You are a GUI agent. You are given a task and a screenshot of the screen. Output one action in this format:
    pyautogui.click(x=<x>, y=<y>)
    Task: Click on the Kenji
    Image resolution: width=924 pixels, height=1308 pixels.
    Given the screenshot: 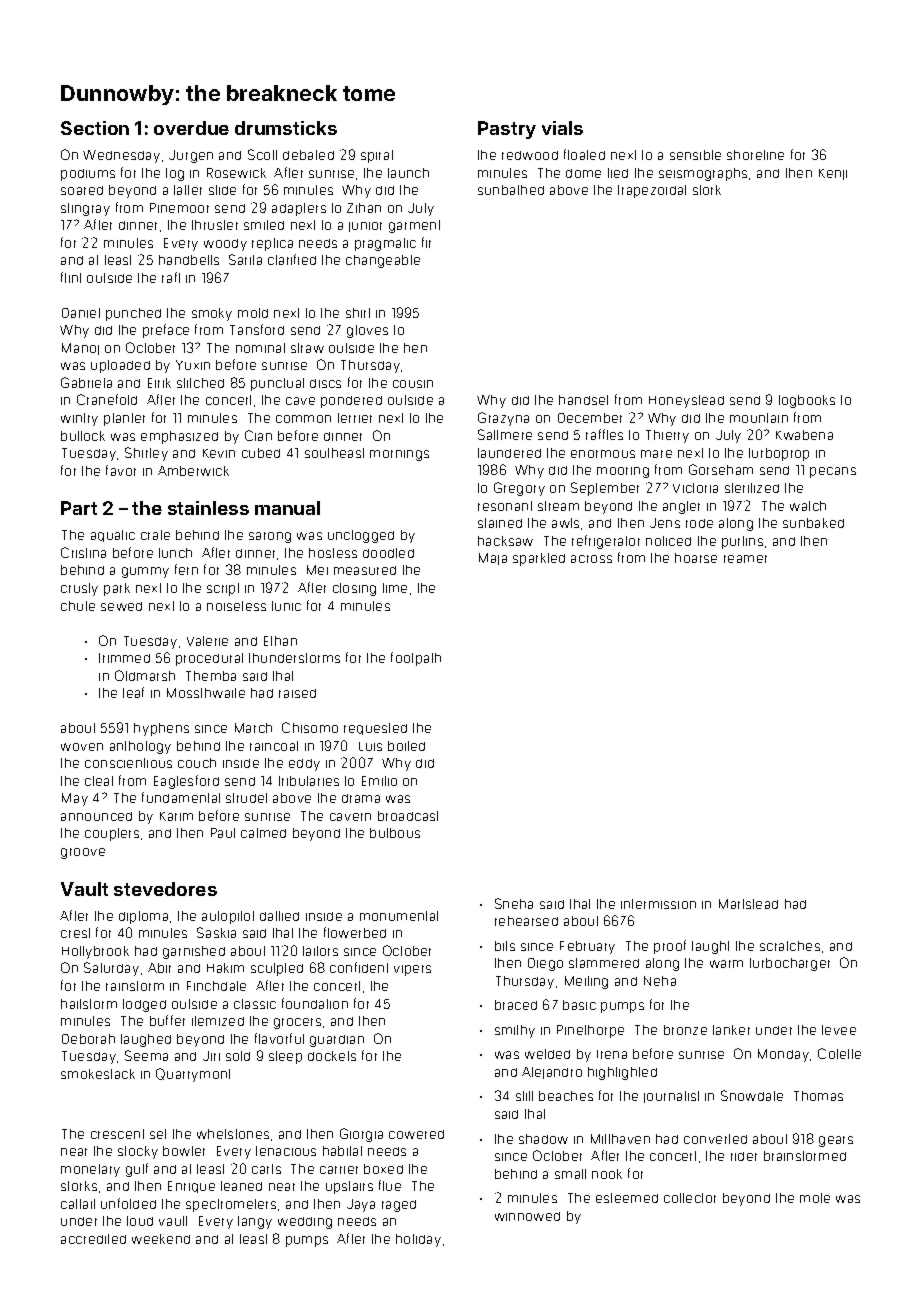 What is the action you would take?
    pyautogui.click(x=833, y=174)
